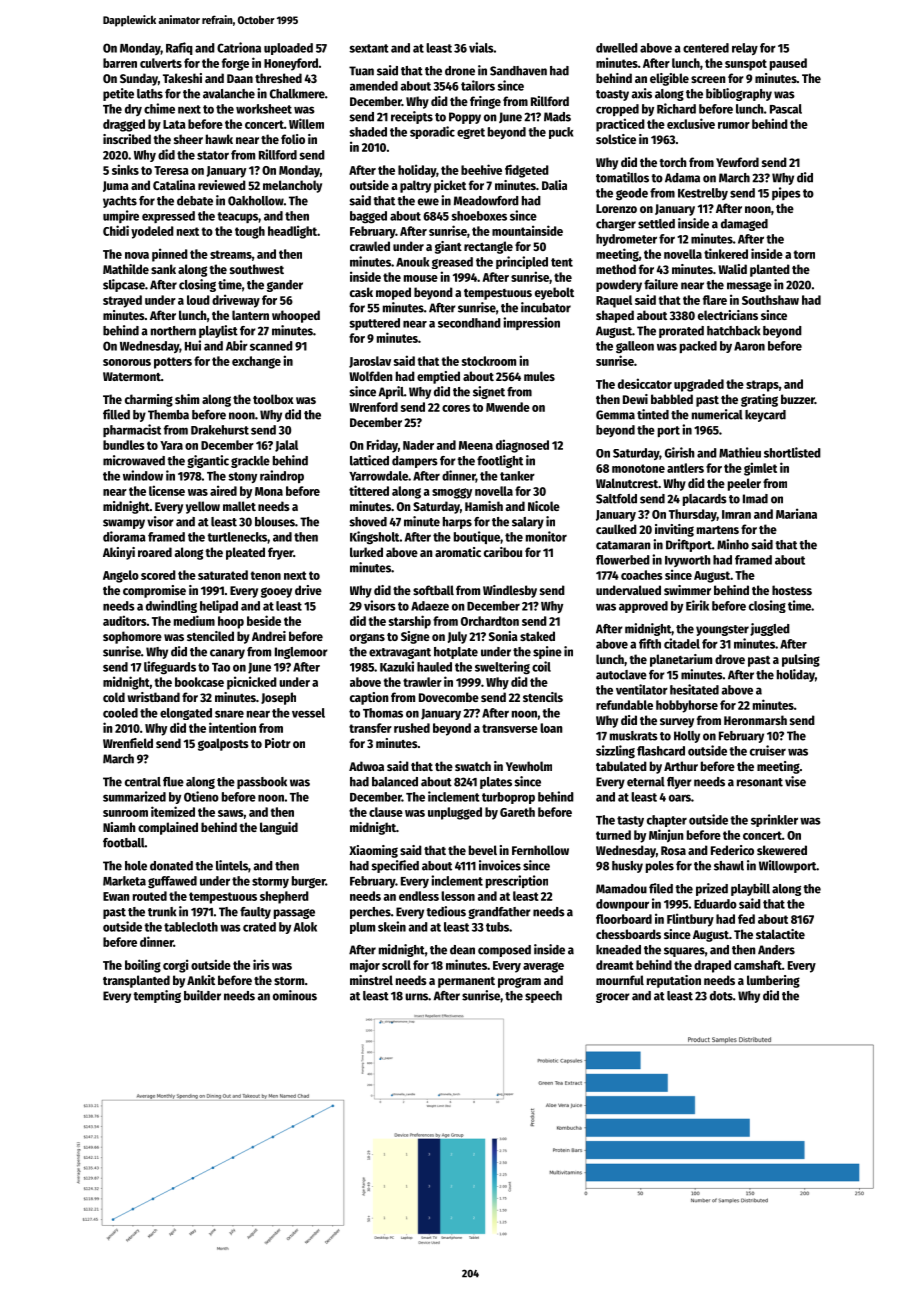 The width and height of the page is (924, 1308). What do you see at coordinates (801, 660) in the page?
I see `pulsing` at bounding box center [801, 660].
